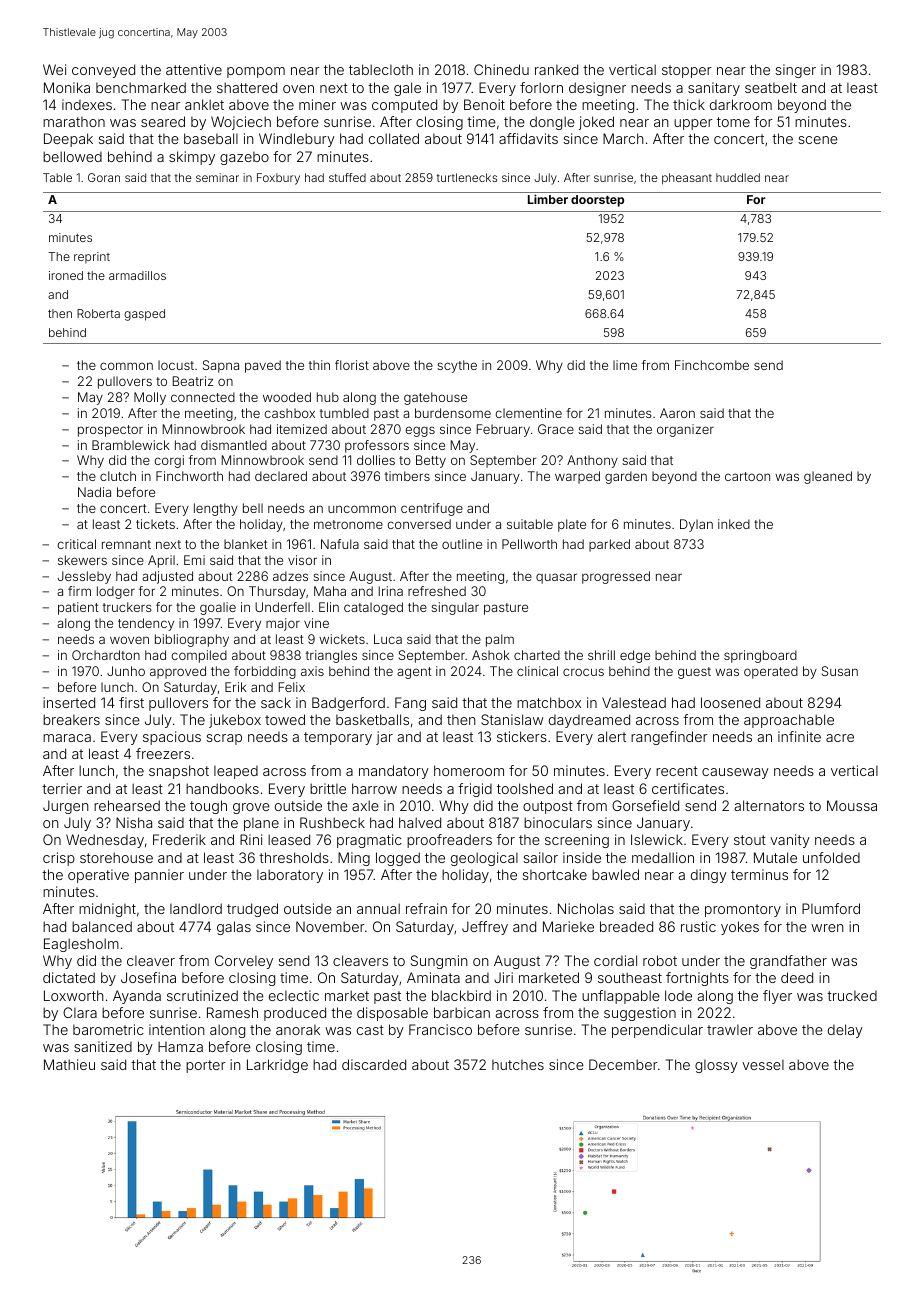 The image size is (924, 1308). Describe the element at coordinates (795, 71) in the screenshot. I see `singer` at that location.
